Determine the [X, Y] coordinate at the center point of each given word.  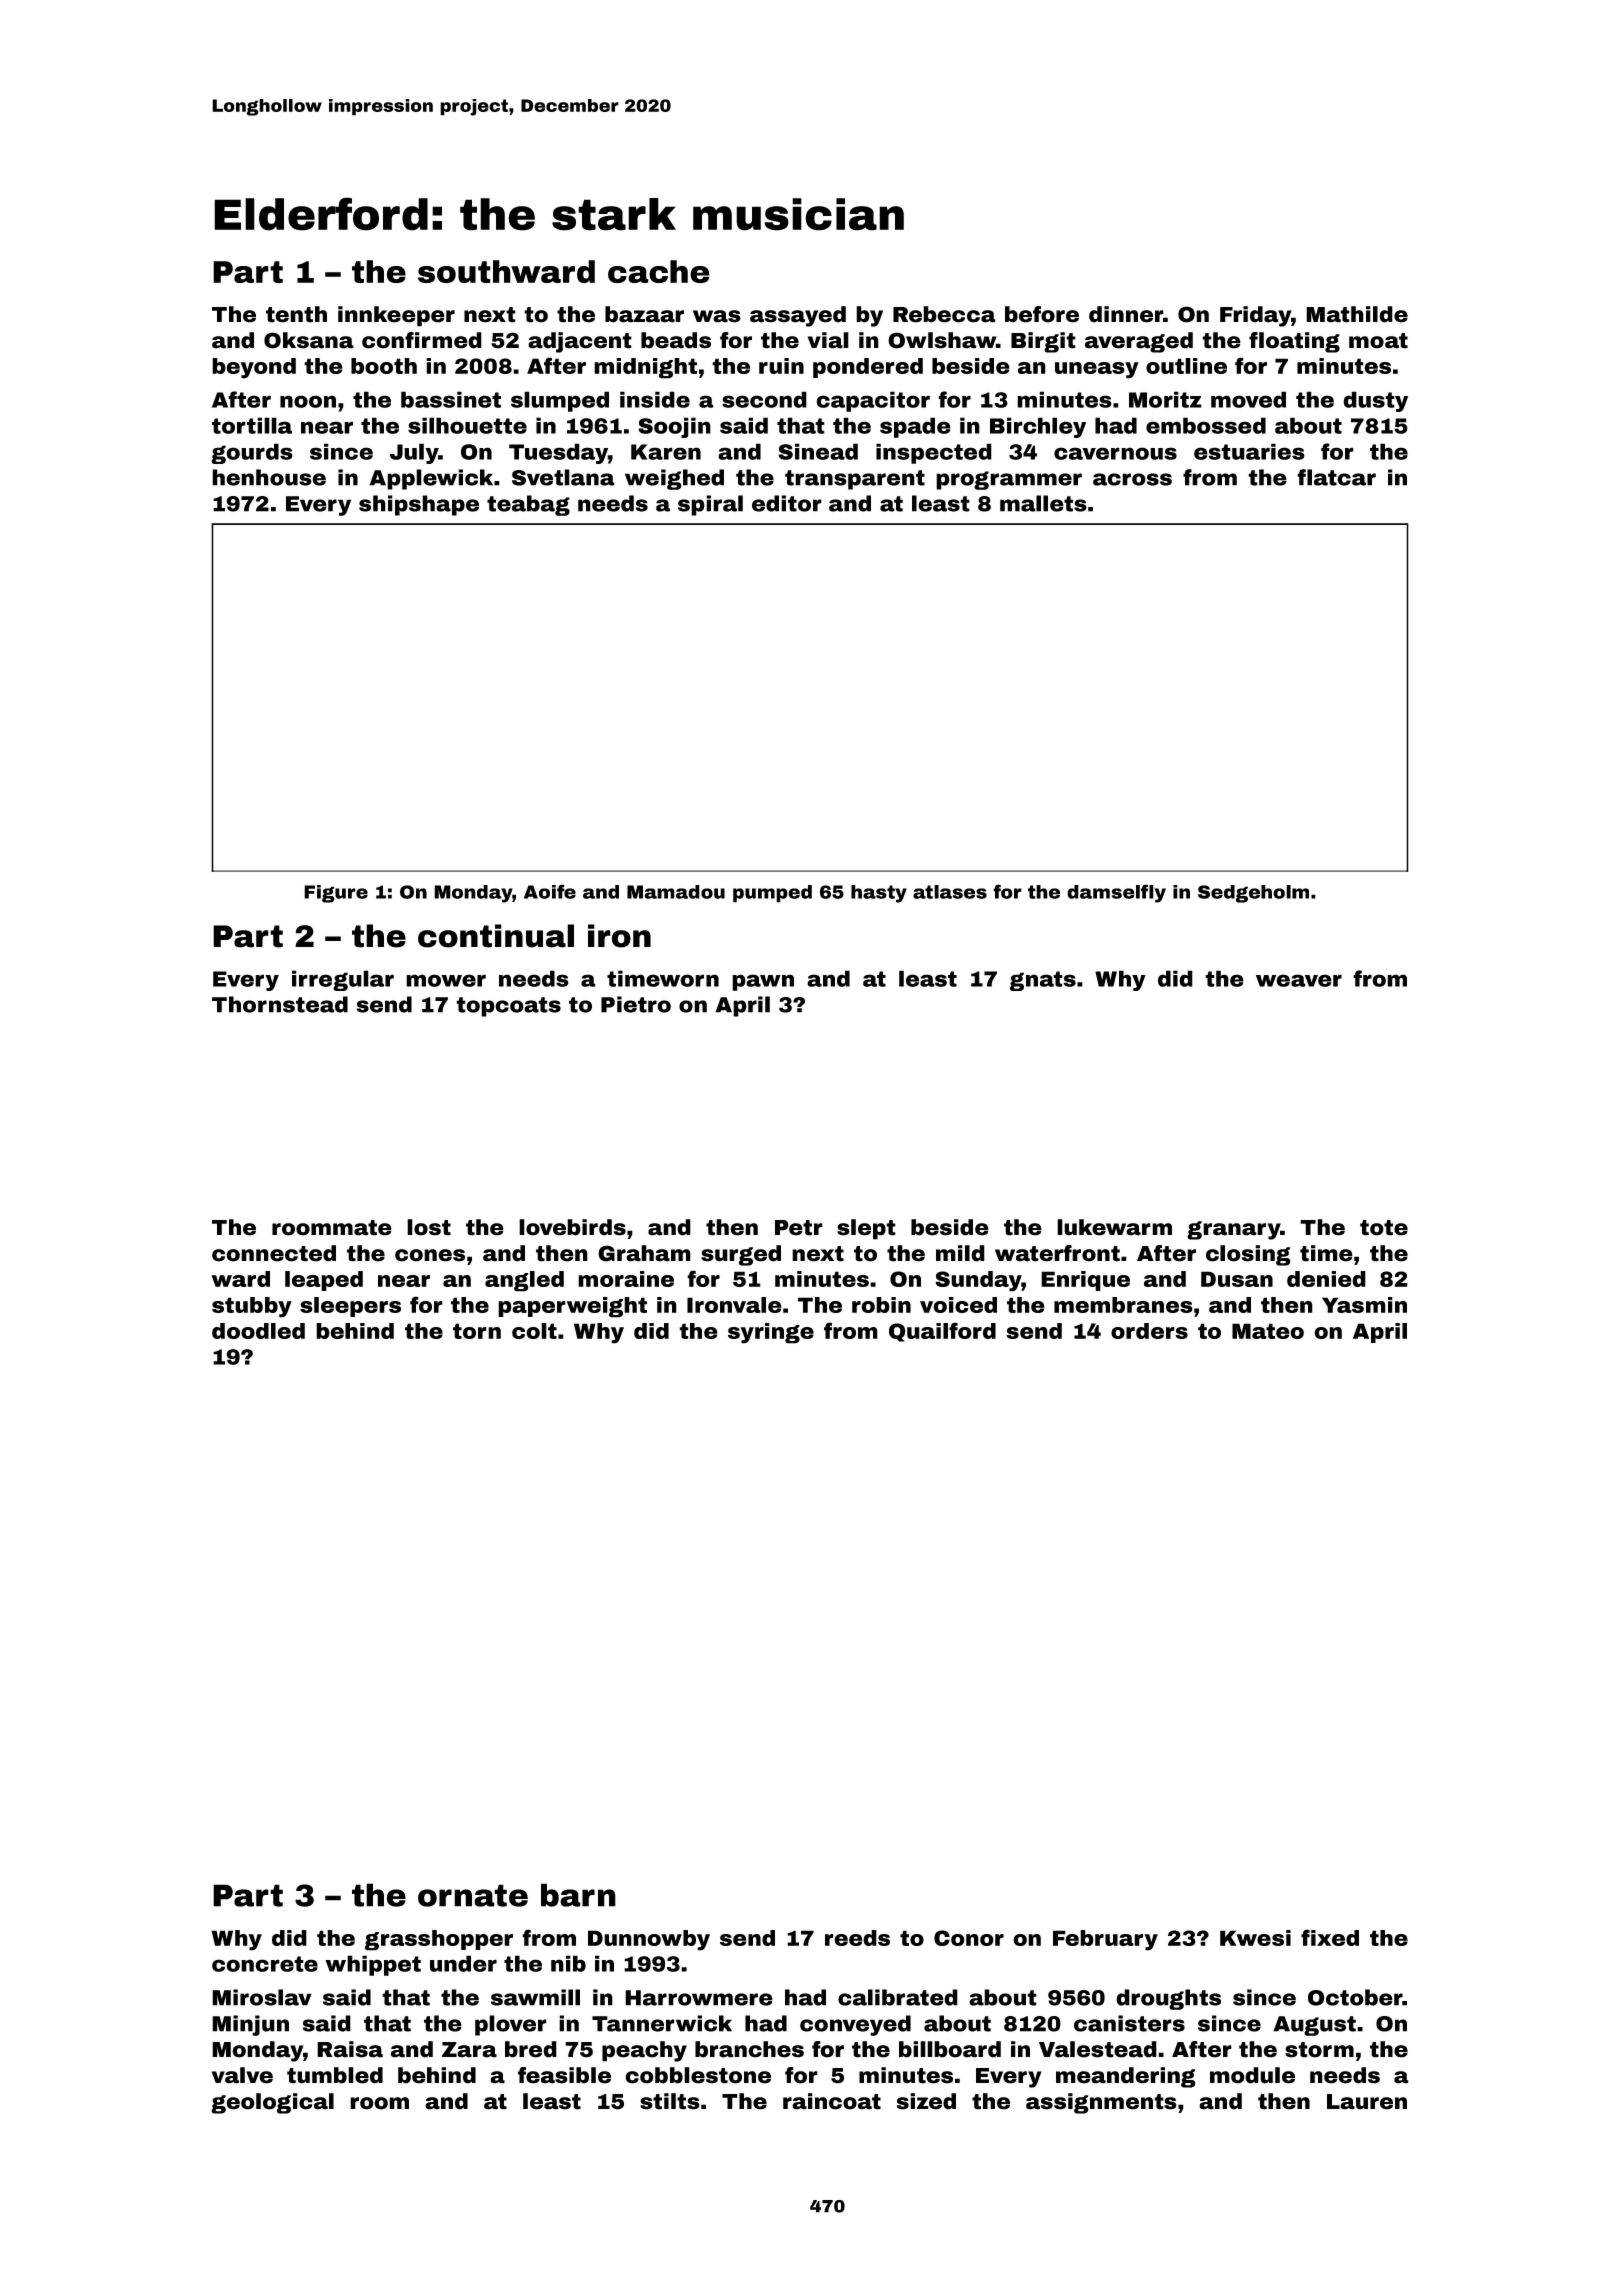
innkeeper [396, 316]
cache [659, 271]
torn [477, 1331]
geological [272, 2103]
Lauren [1367, 2102]
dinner [1126, 314]
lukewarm [1114, 1227]
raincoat [832, 2101]
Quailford [942, 1332]
